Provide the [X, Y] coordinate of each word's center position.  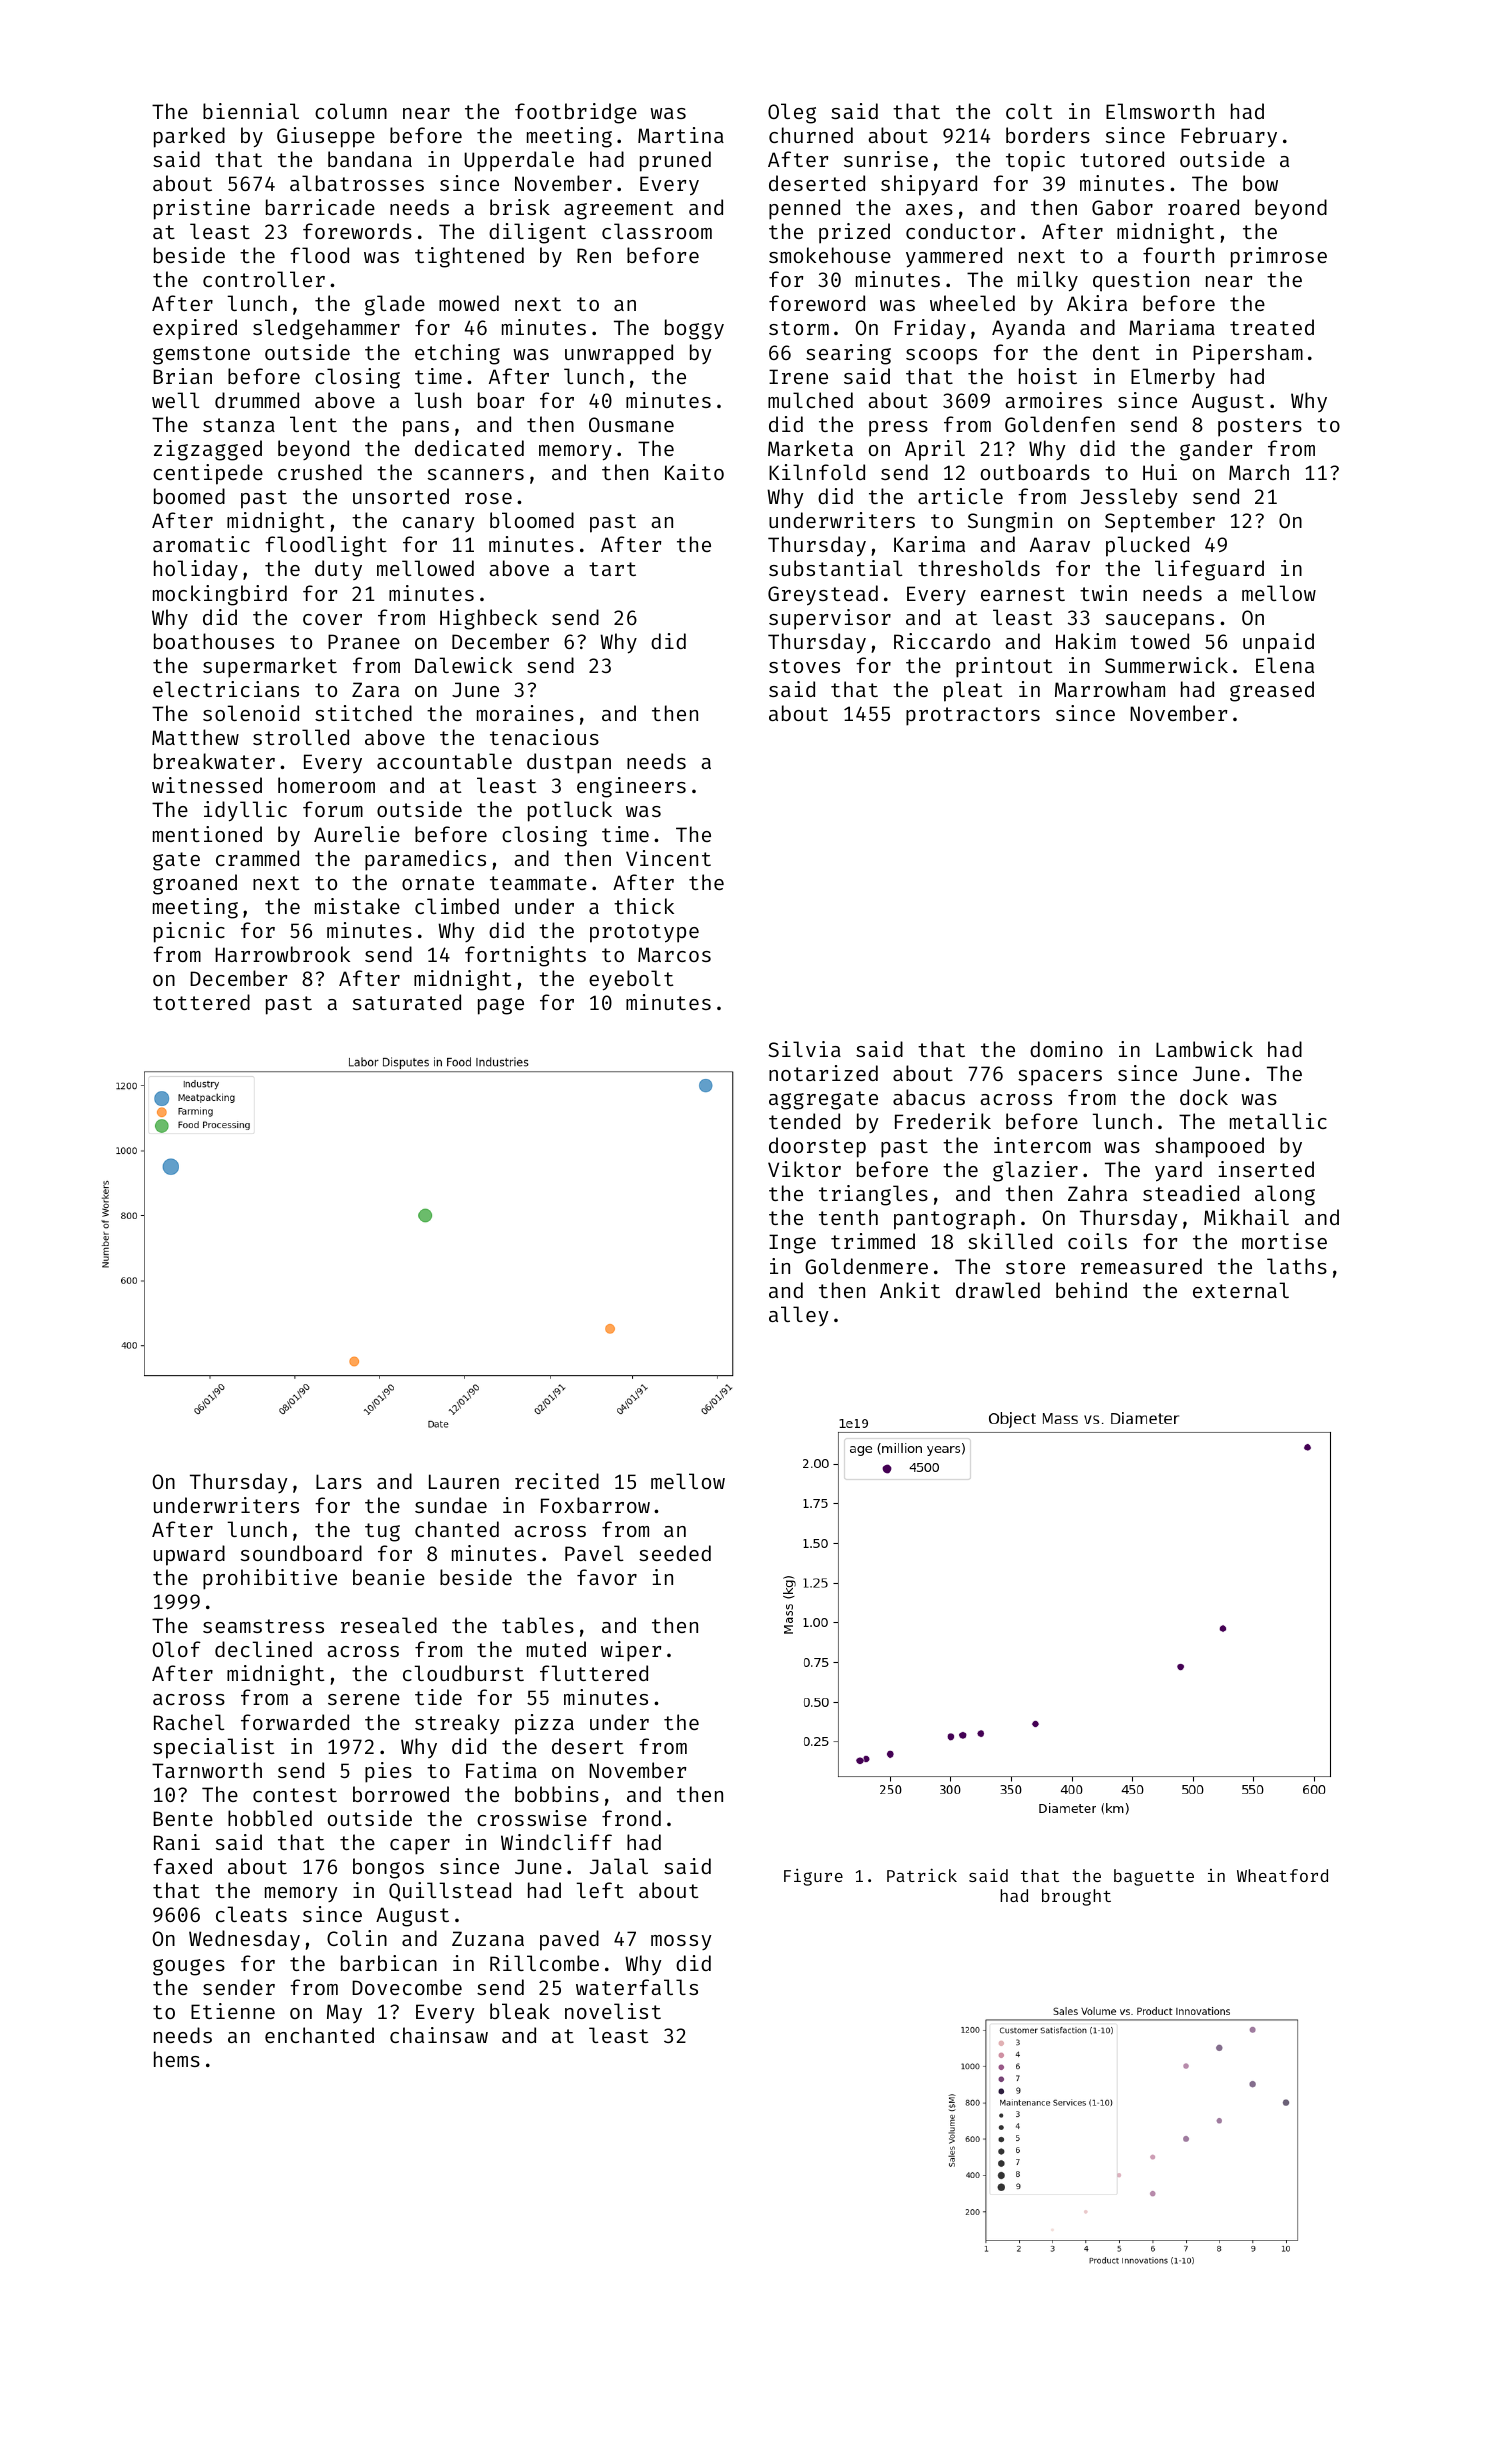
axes [929, 209]
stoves [804, 666]
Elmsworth [1160, 111]
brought [1076, 1897]
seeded [675, 1553]
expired [195, 329]
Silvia [804, 1049]
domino [1066, 1049]
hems [177, 2059]
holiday [196, 570]
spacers [1060, 1078]
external [1241, 1290]
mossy [681, 1942]
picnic [189, 932]
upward [189, 1555]
